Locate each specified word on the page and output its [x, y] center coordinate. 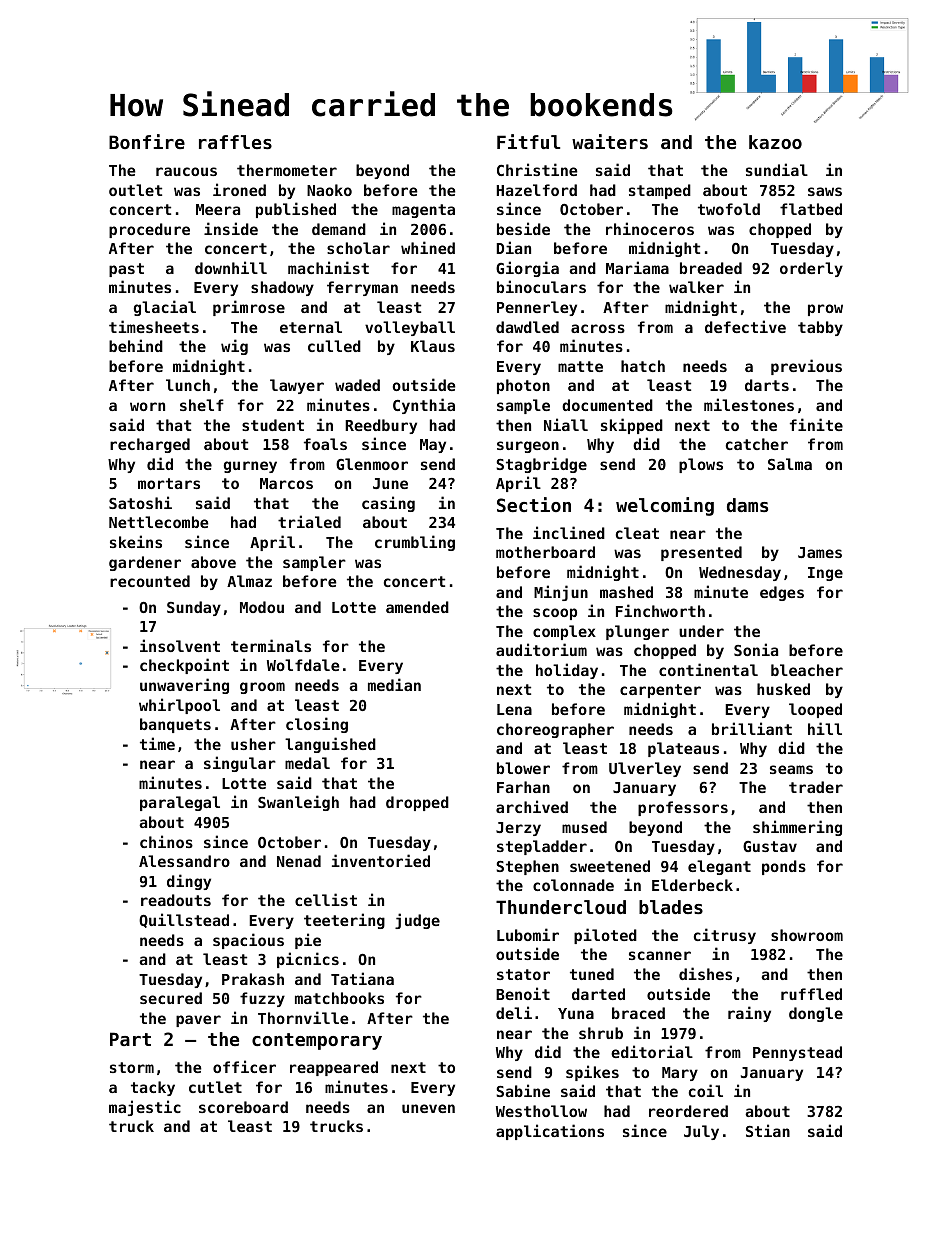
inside [231, 228]
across [598, 328]
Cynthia [424, 406]
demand [339, 229]
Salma [790, 464]
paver [198, 1021]
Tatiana [362, 978]
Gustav [770, 846]
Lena [514, 709]
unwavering [184, 686]
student [273, 425]
